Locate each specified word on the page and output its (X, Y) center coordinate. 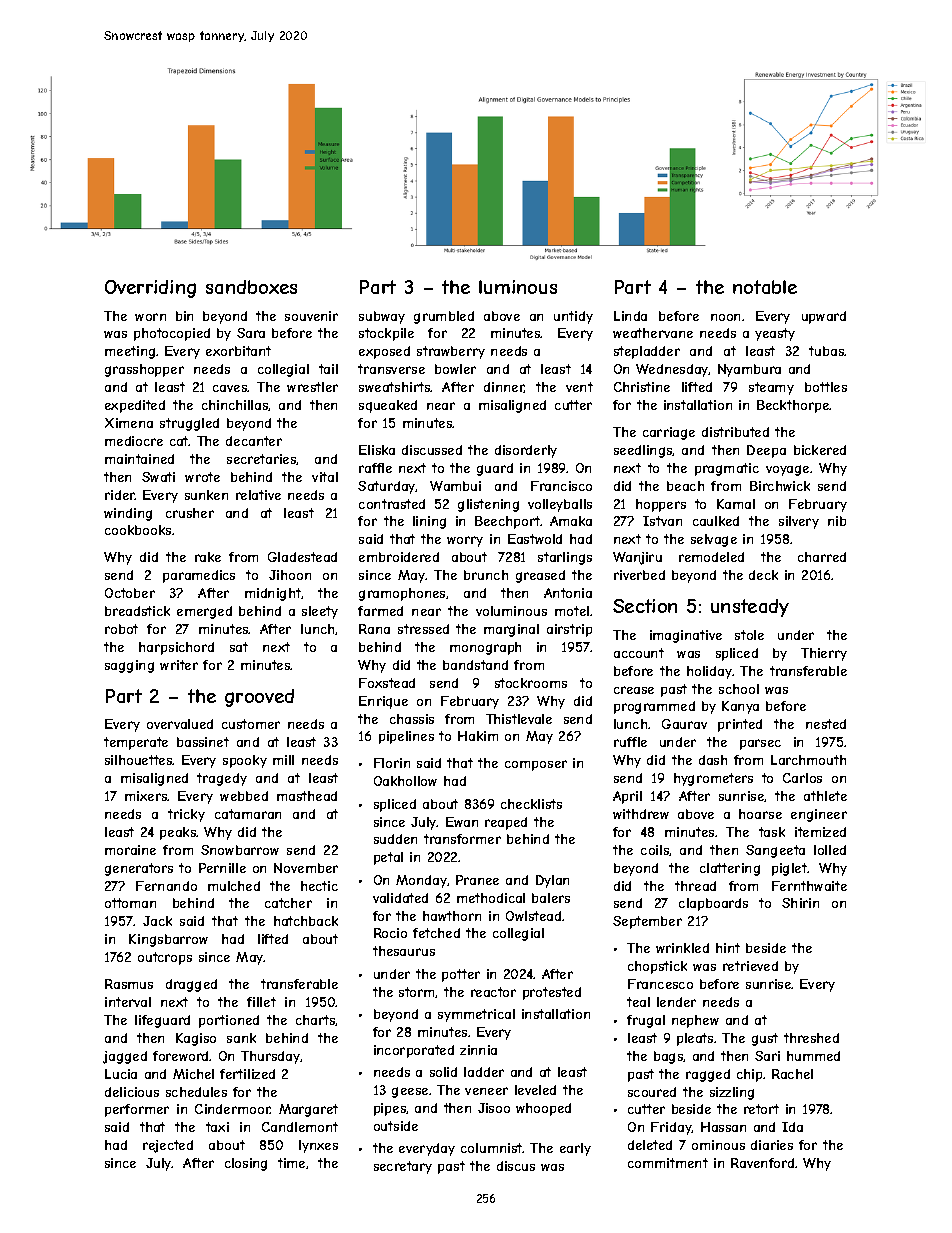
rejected (168, 1146)
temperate (136, 743)
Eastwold (535, 539)
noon (725, 317)
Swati (158, 477)
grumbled (444, 317)
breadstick (137, 611)
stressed (423, 629)
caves (230, 388)
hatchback (306, 921)
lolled (830, 850)
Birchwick (780, 486)
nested (826, 724)
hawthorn (452, 916)
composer (536, 765)
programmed (654, 707)
